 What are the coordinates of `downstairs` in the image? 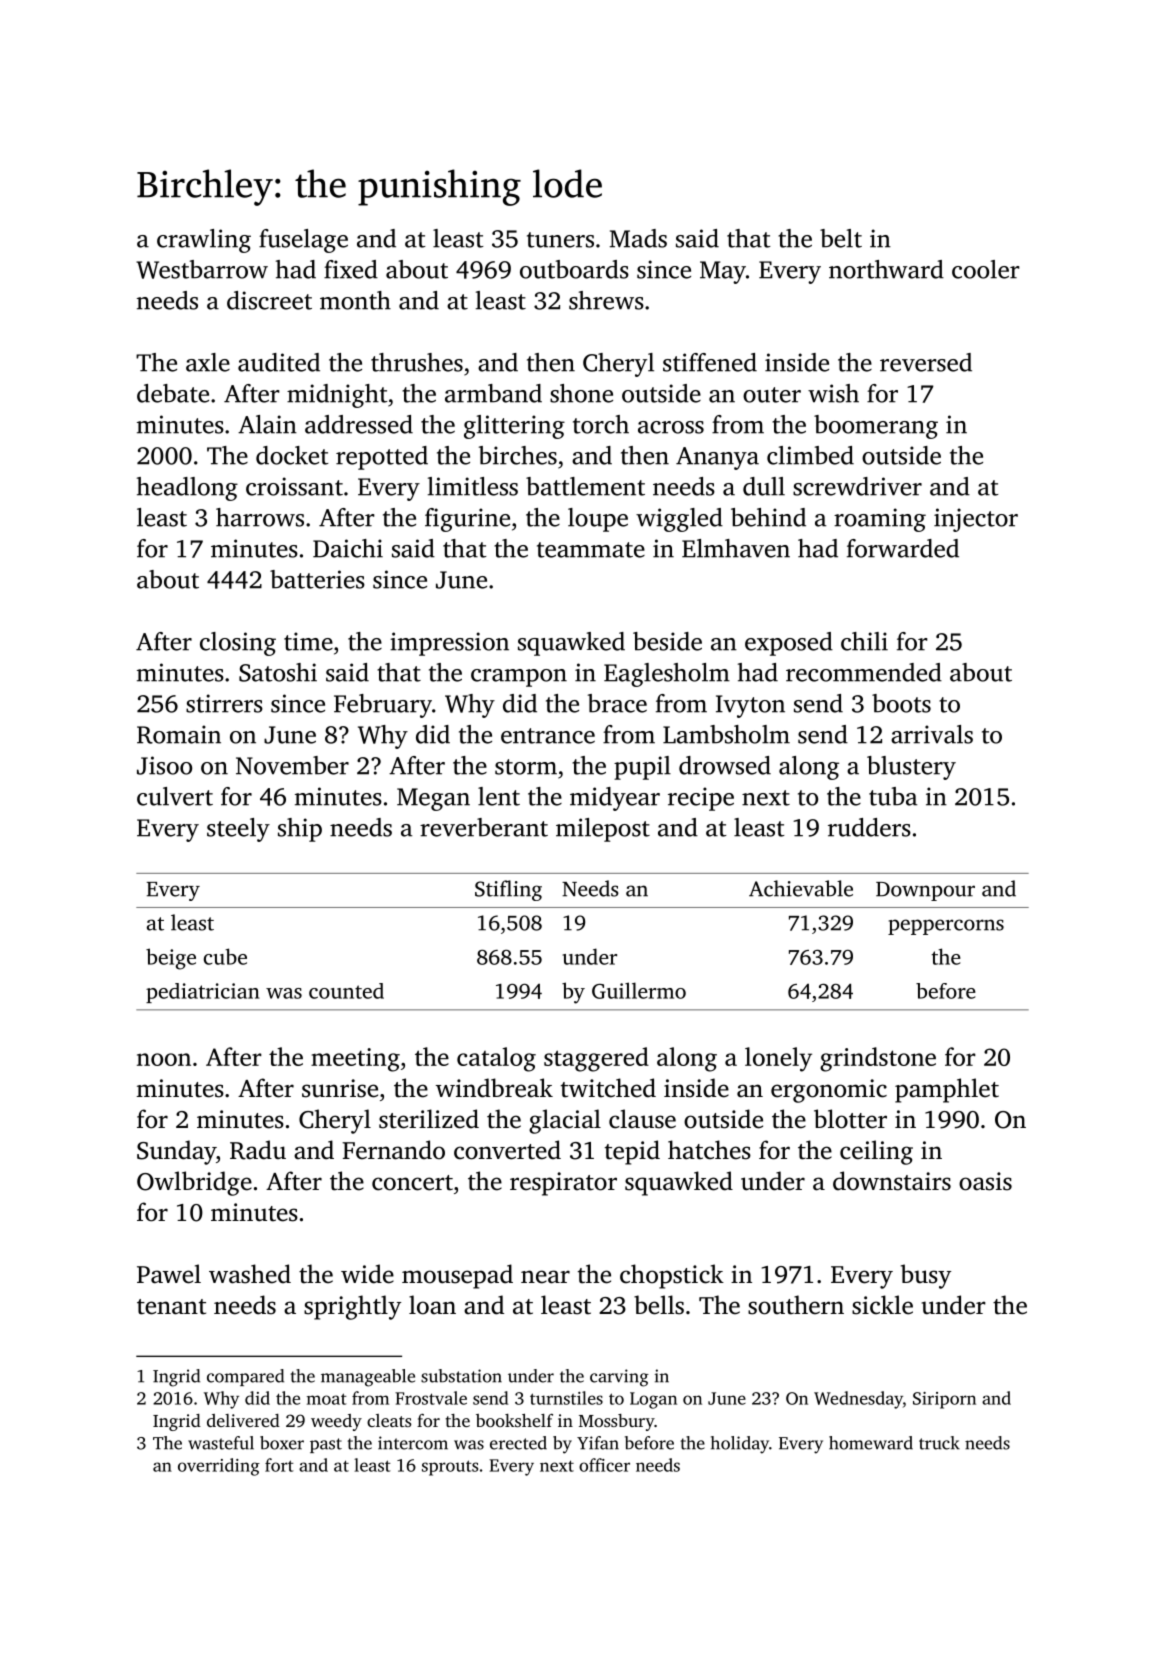 It's located at (892, 1181).
